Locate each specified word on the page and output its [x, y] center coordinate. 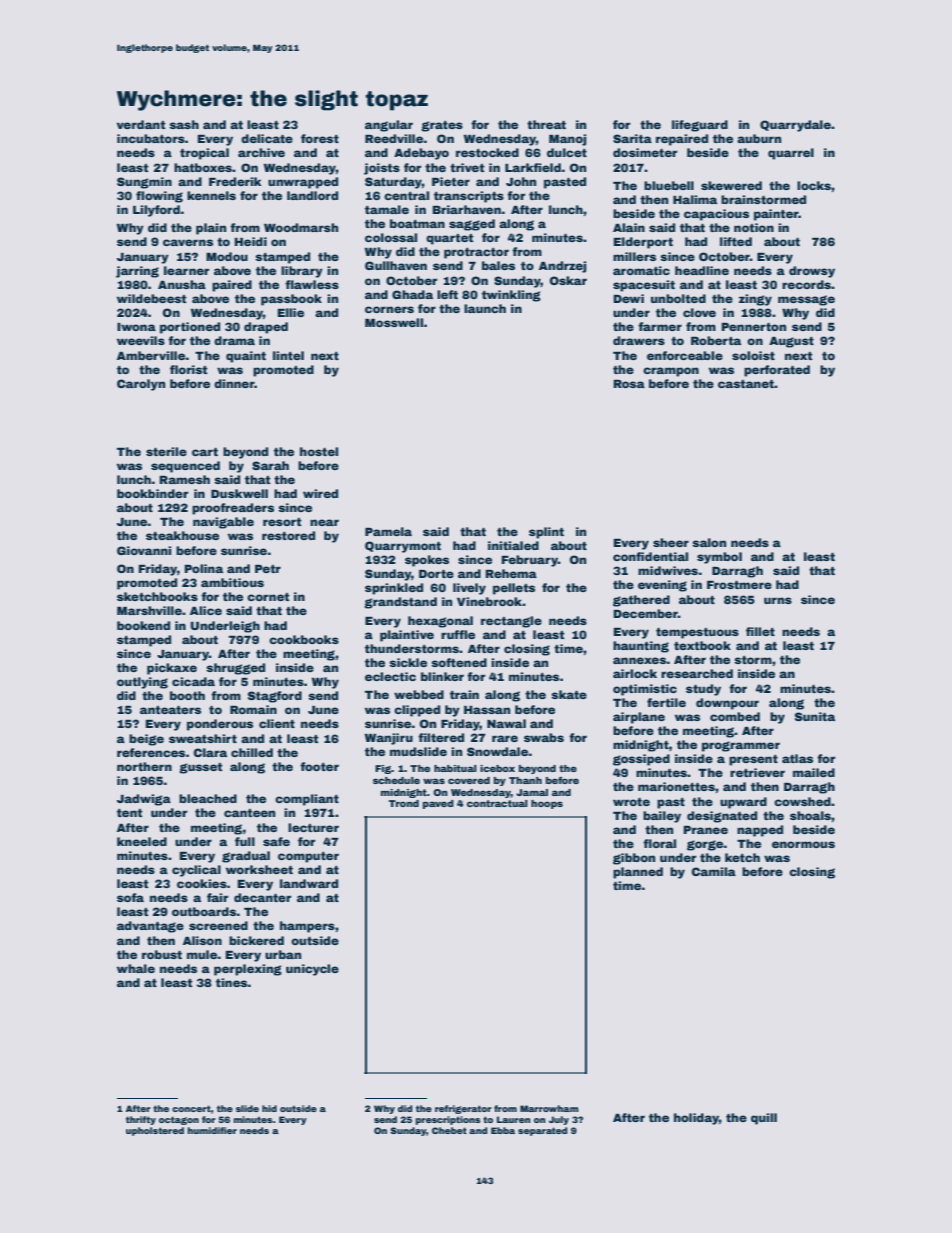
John [521, 181]
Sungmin [144, 183]
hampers [307, 927]
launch [485, 308]
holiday [696, 1119]
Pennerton [754, 327]
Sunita [815, 716]
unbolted [678, 298]
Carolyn [141, 385]
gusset [201, 768]
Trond [404, 803]
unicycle [312, 970]
